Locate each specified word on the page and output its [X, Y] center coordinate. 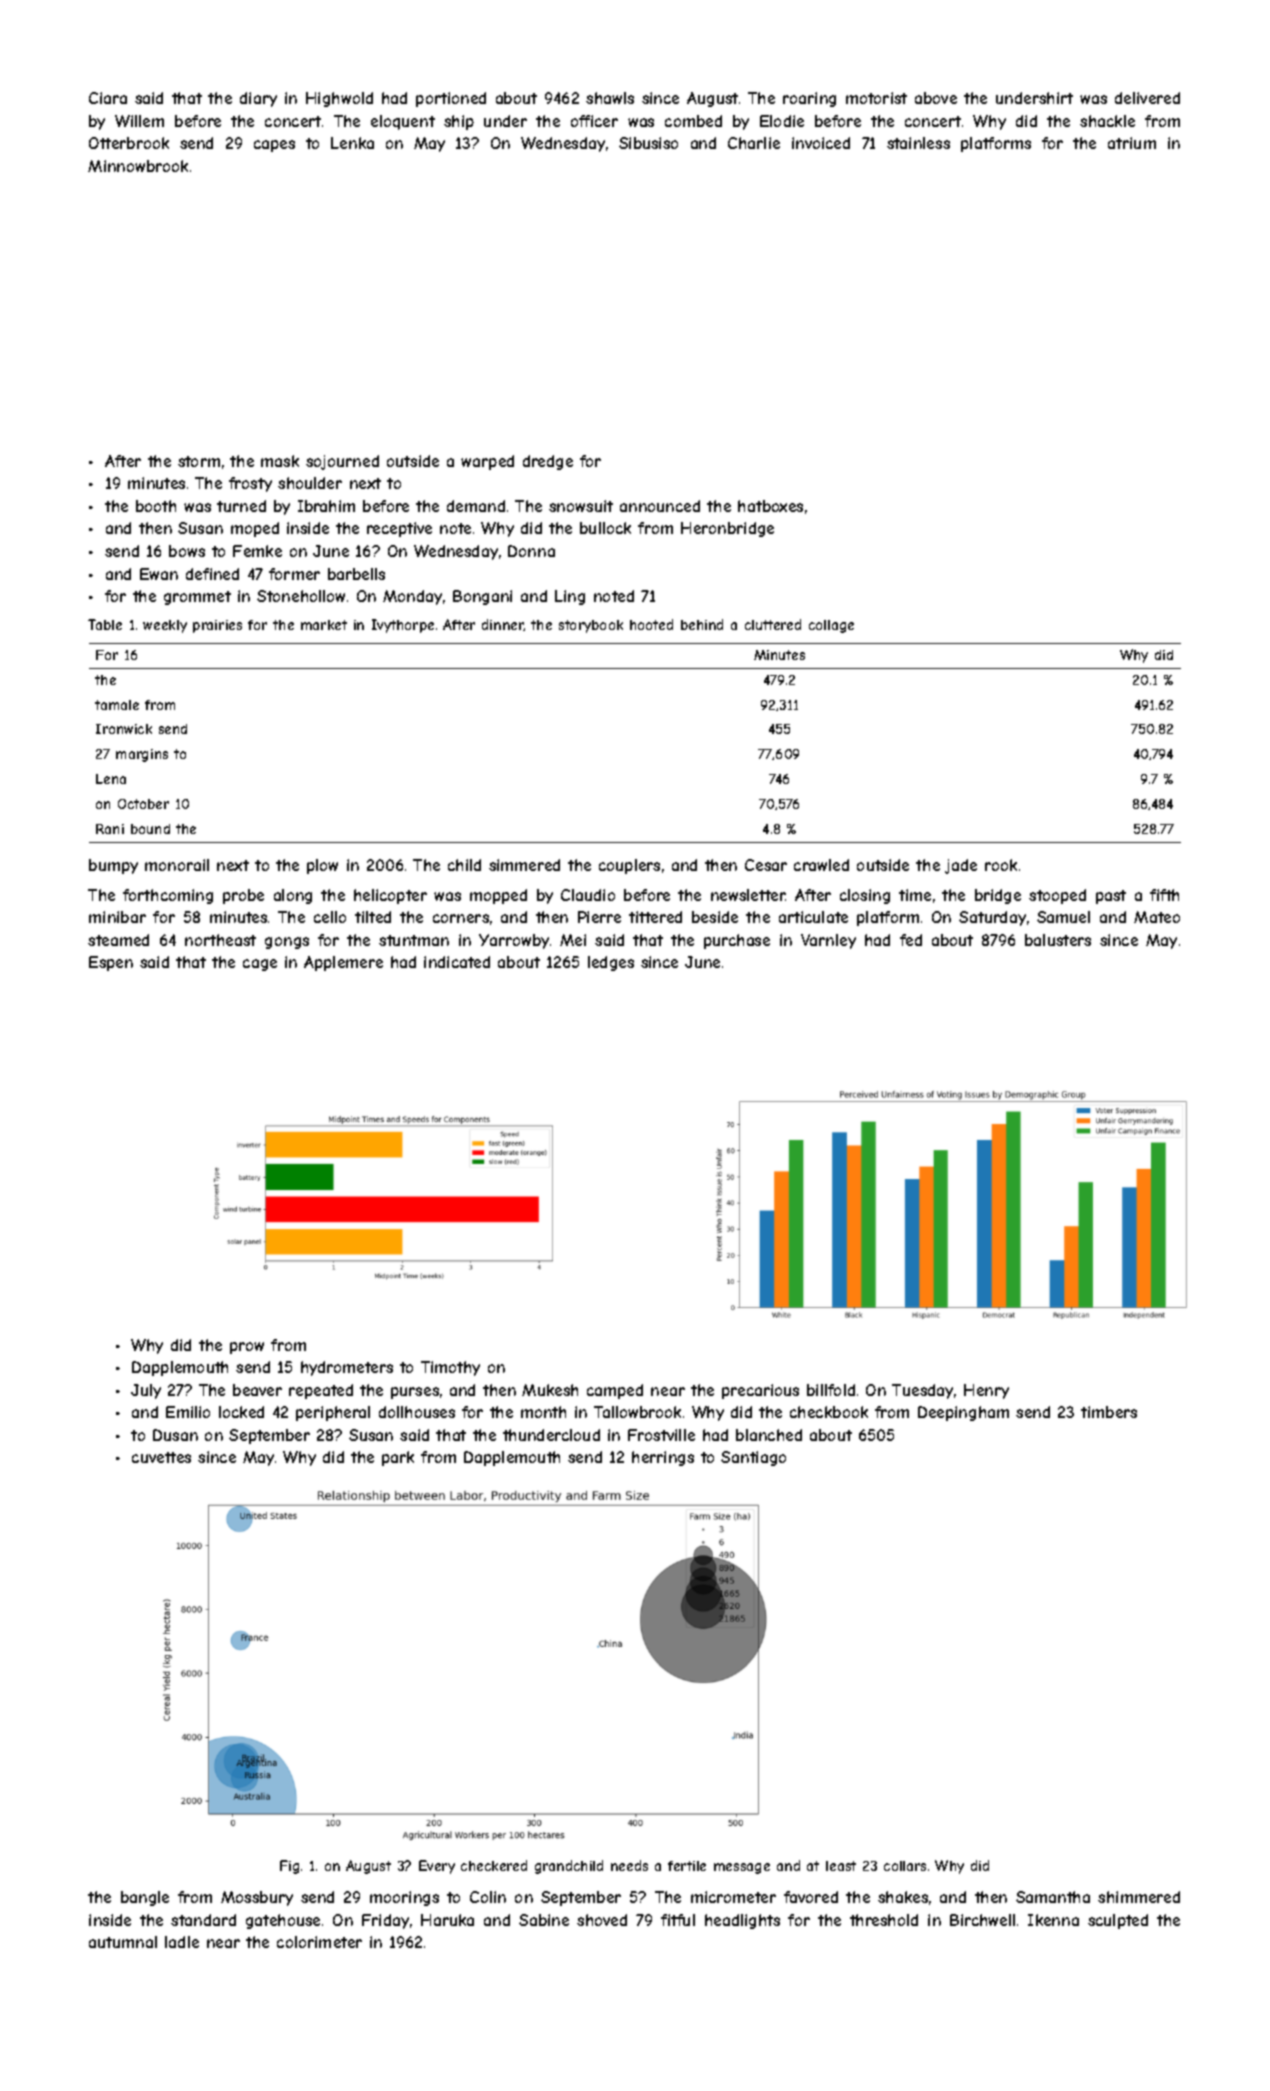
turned [241, 506]
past [1111, 897]
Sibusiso [648, 143]
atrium [1132, 143]
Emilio [188, 1412]
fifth [1164, 895]
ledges [611, 963]
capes [274, 146]
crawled [821, 865]
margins [142, 755]
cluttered [773, 624]
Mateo [1157, 917]
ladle [182, 1942]
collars [905, 1866]
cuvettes [161, 1457]
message [742, 1868]
